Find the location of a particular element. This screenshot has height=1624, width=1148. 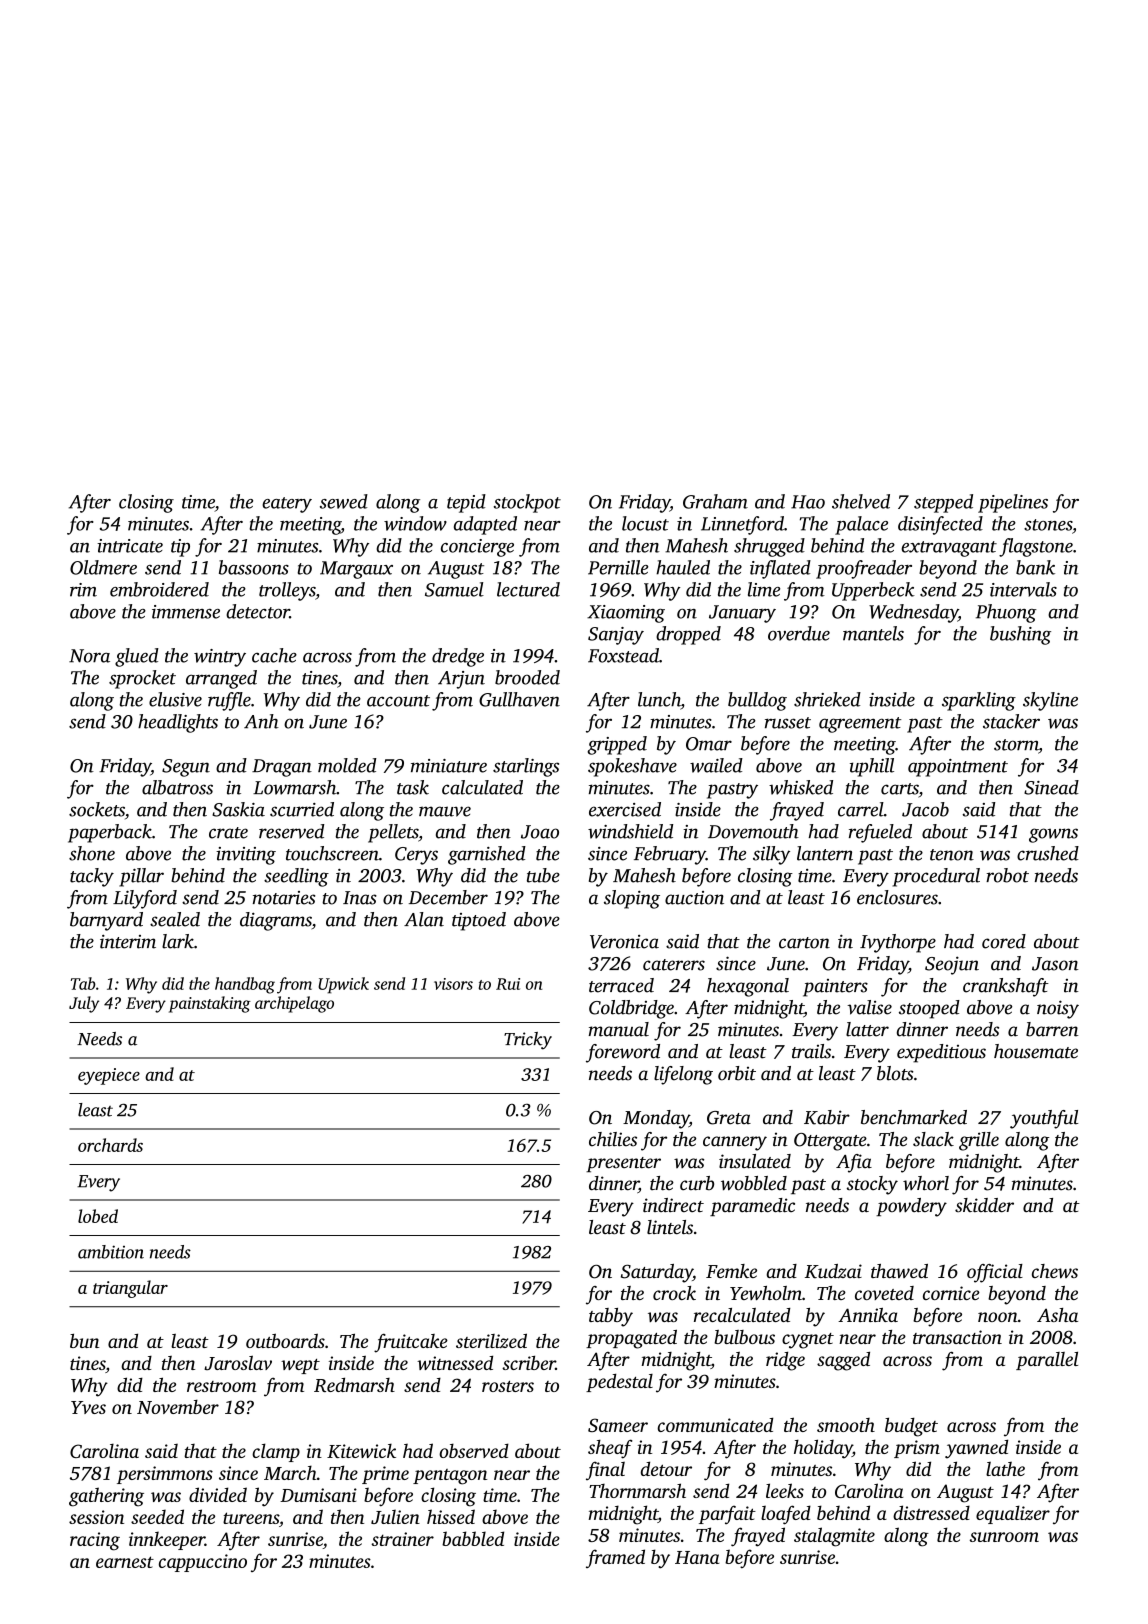

stockpot is located at coordinates (527, 503).
